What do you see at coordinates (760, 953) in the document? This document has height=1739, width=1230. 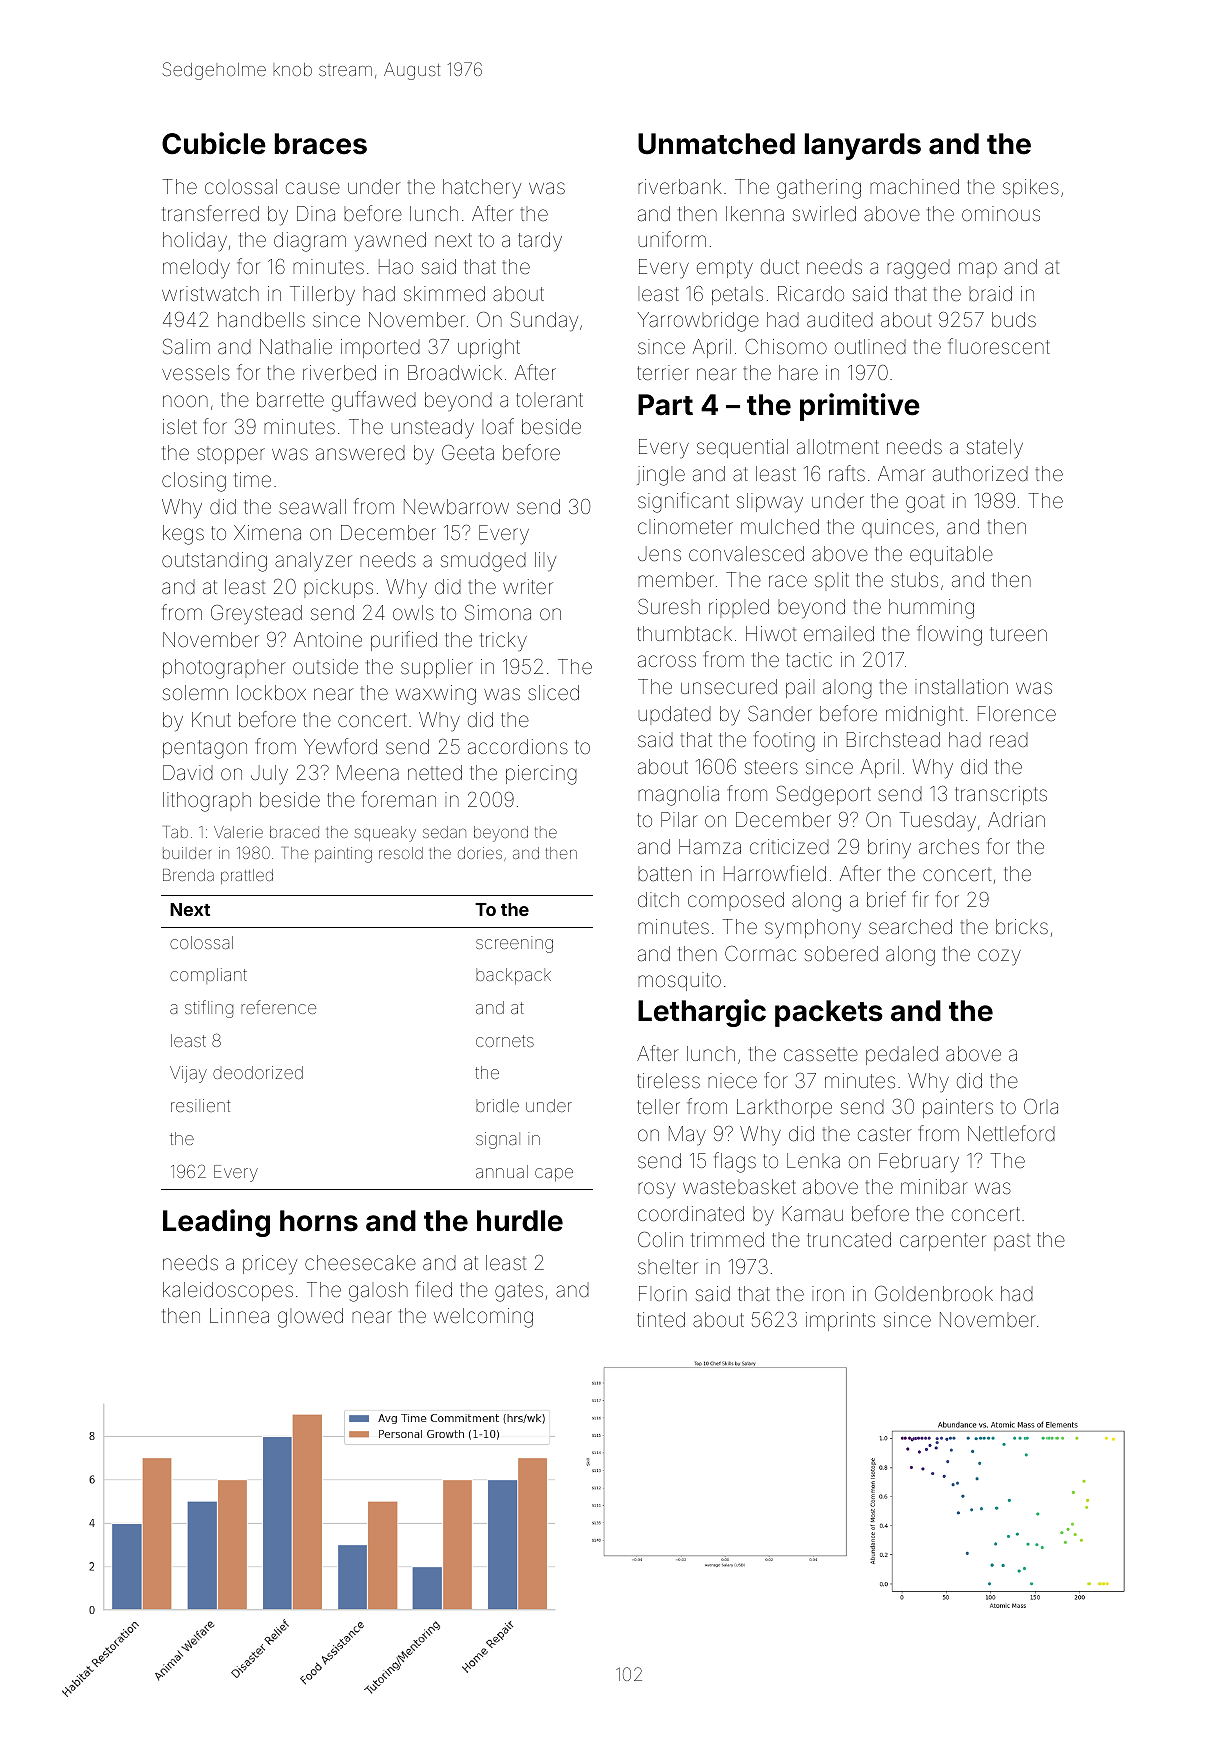 I see `Cormac` at bounding box center [760, 953].
